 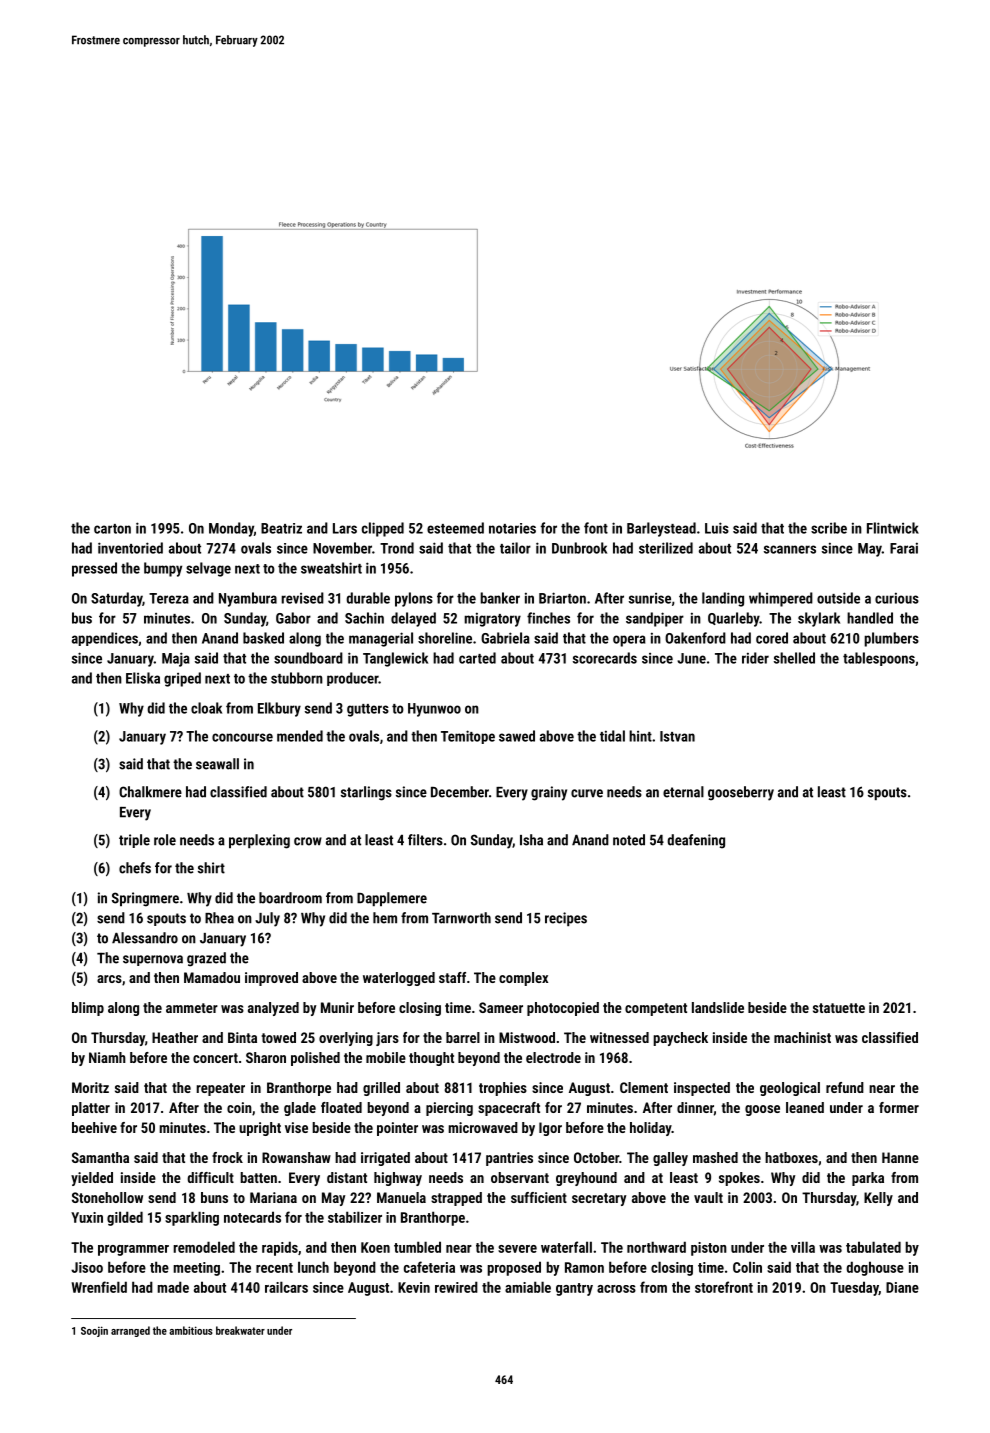 I want to click on Springmere, so click(x=145, y=899).
